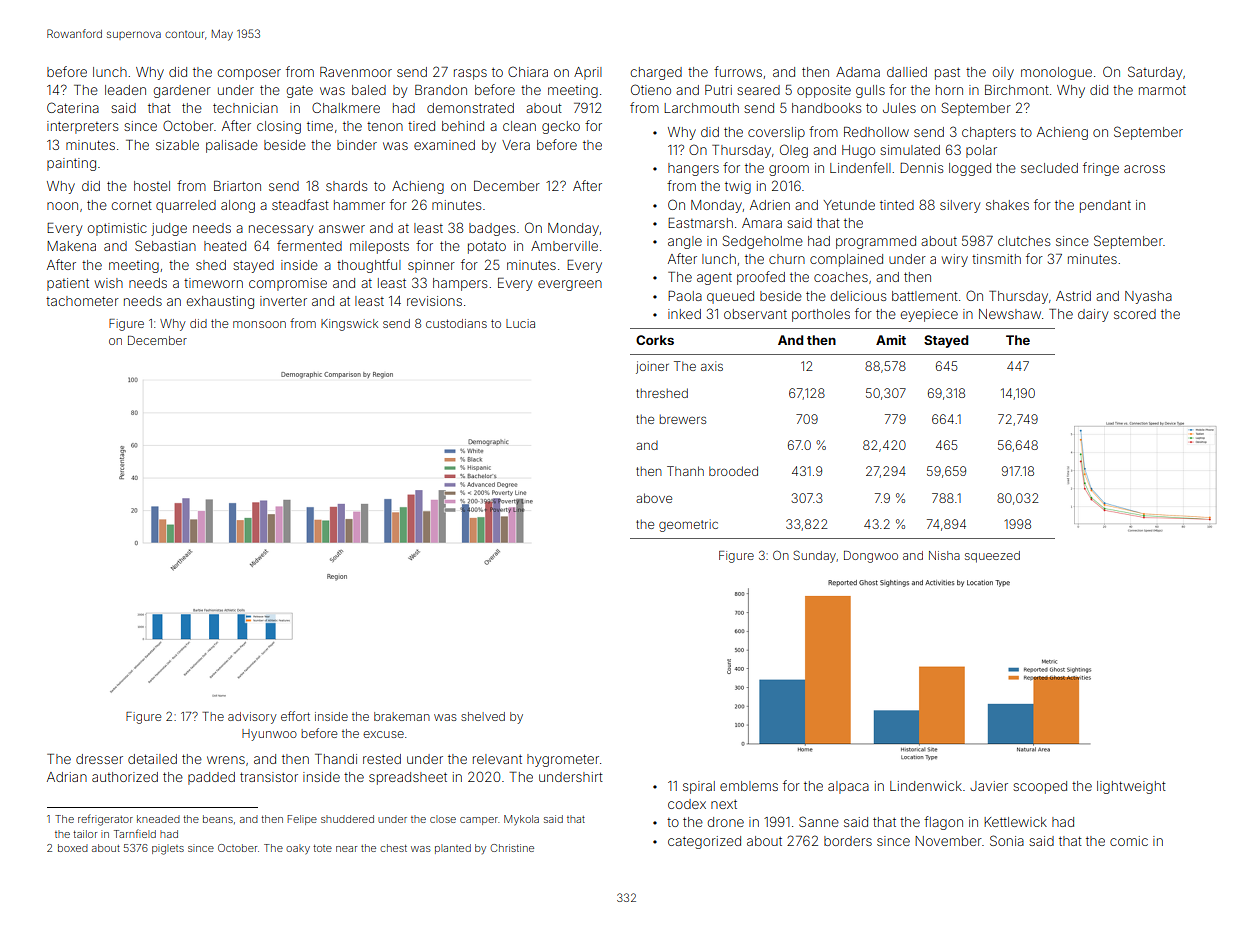 Image resolution: width=1233 pixels, height=952 pixels. I want to click on tailor, so click(85, 834).
